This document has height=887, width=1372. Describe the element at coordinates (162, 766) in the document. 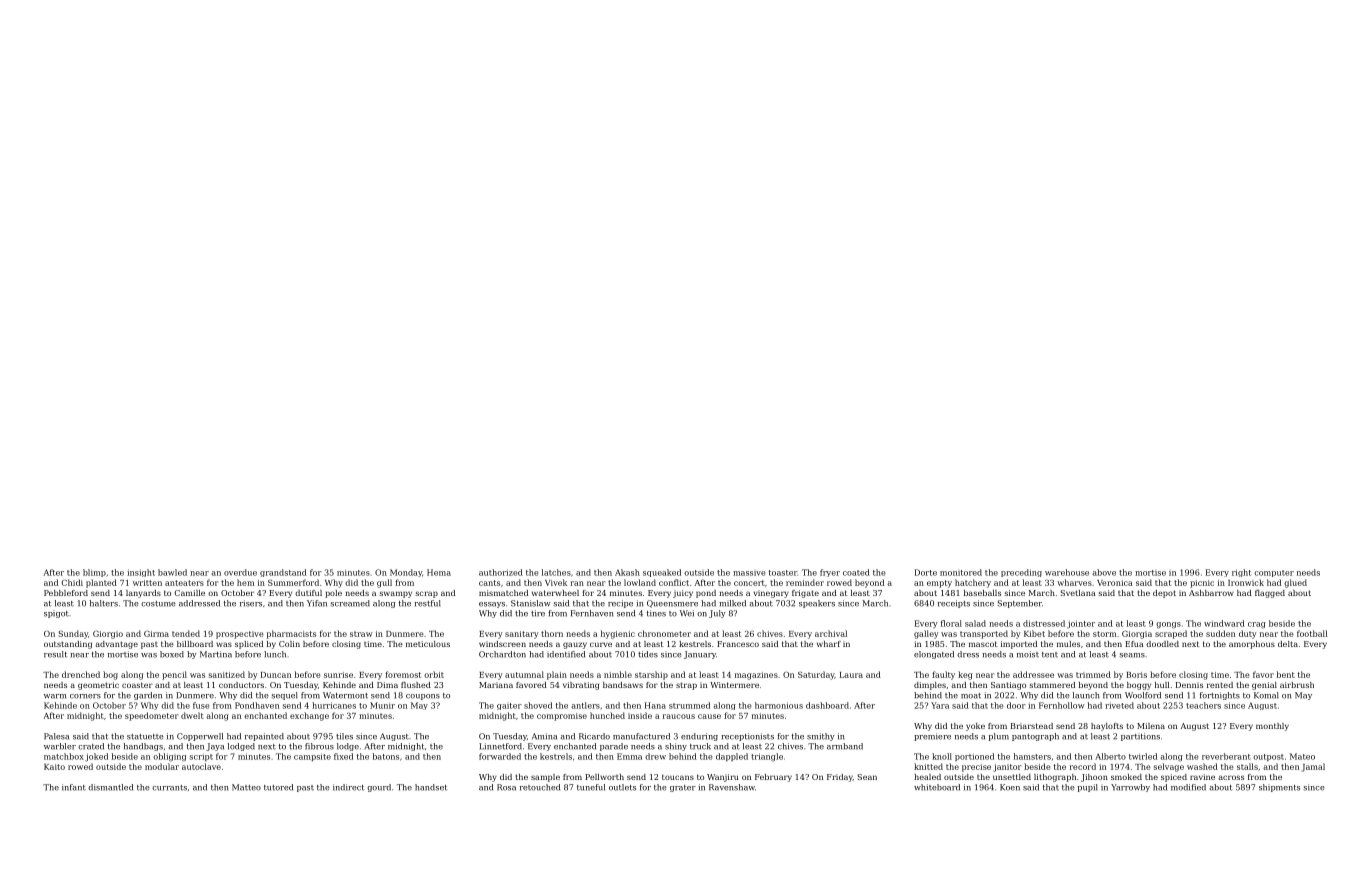

I see `modular` at that location.
